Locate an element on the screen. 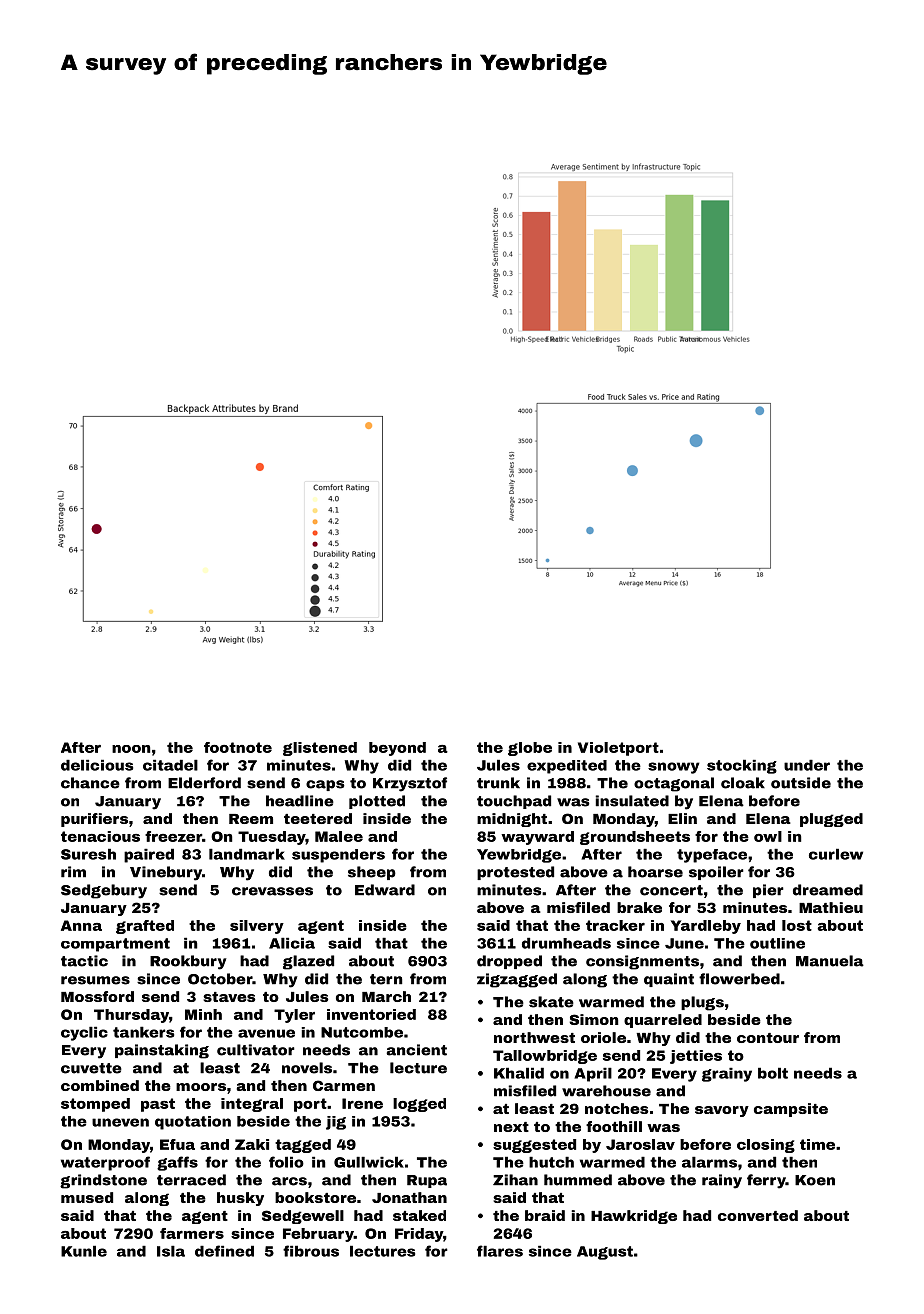 The image size is (924, 1314). dropped is located at coordinates (509, 962).
